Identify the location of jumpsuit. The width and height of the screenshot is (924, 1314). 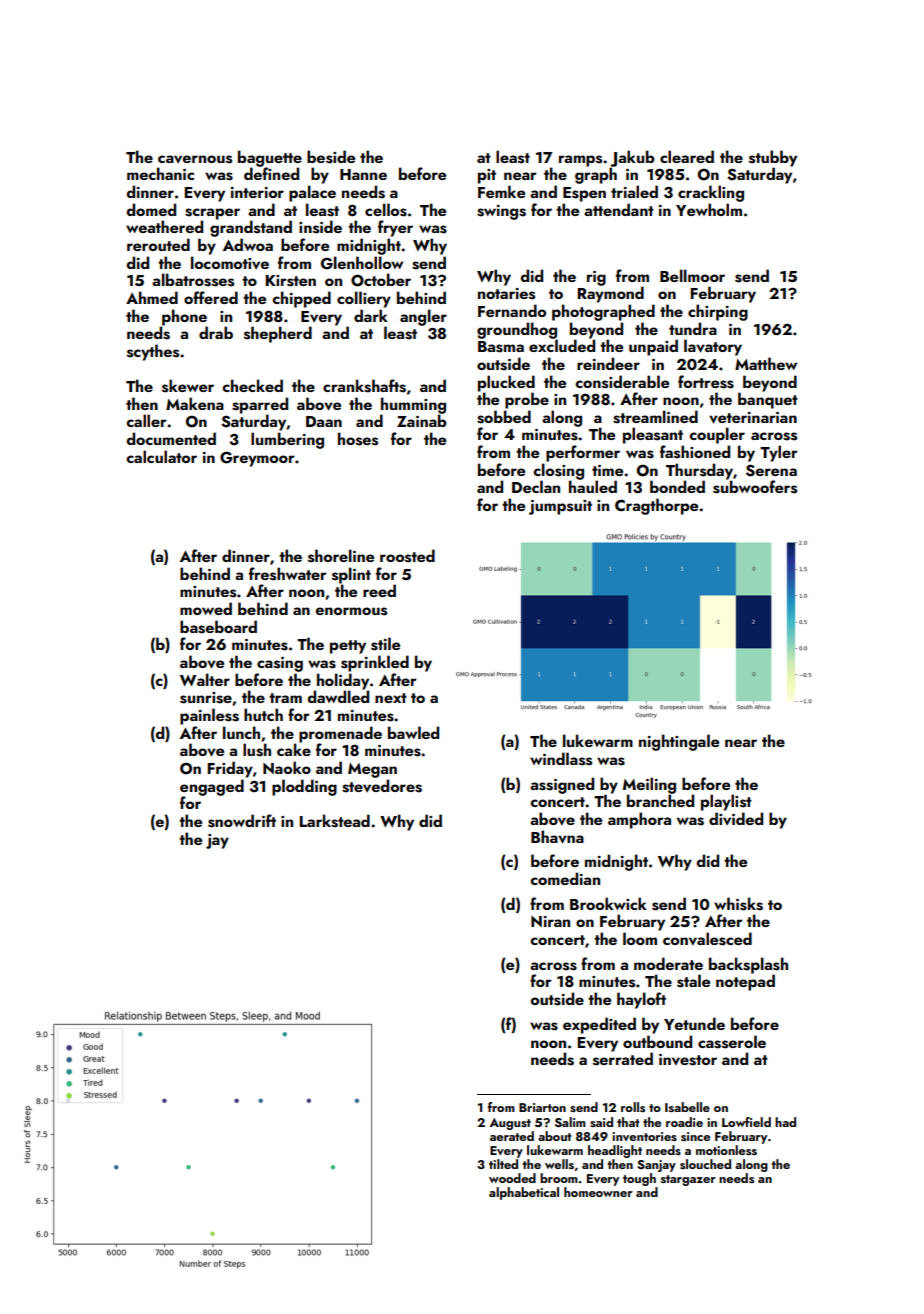
(560, 507).
